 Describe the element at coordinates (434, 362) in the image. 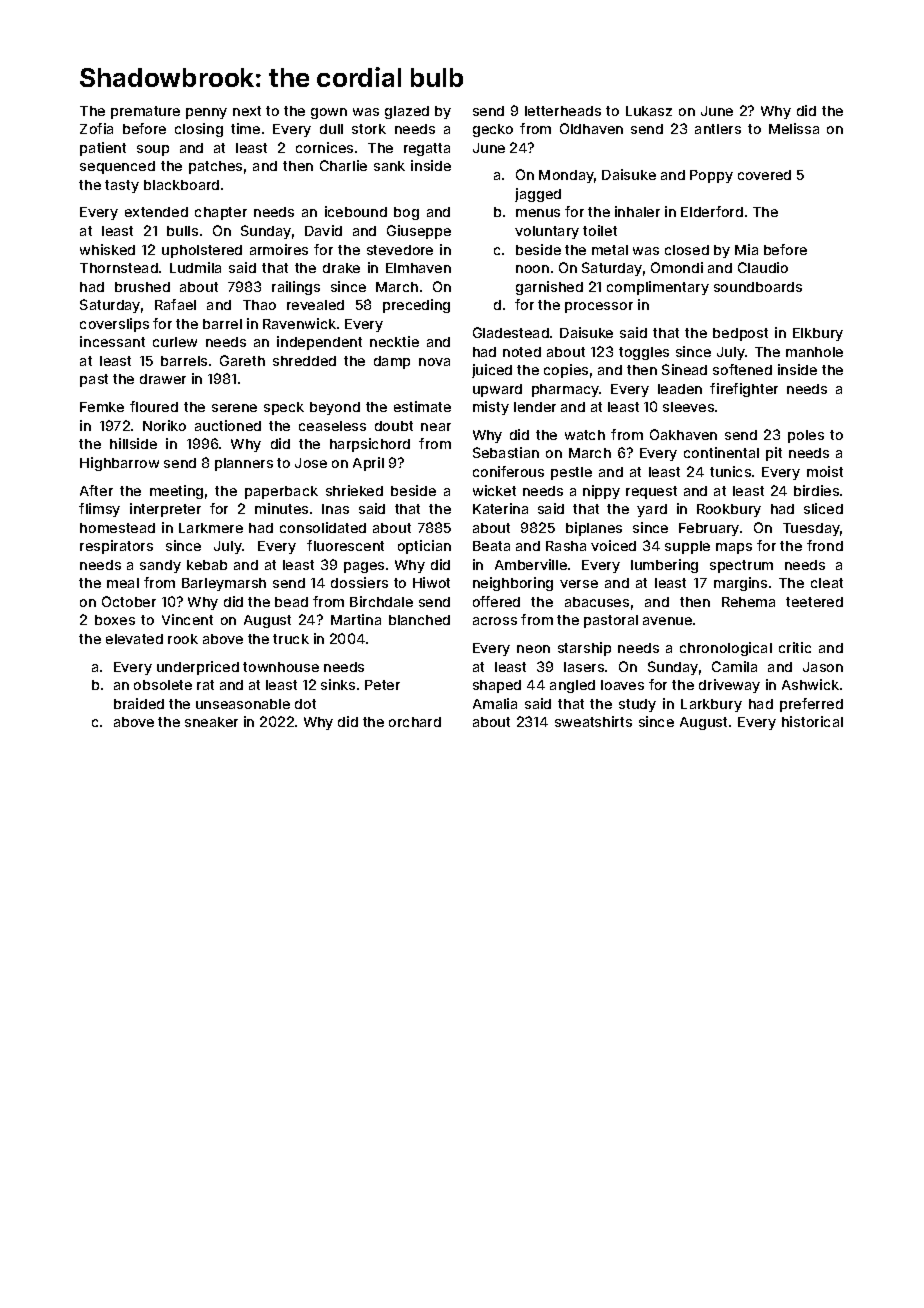

I see `nova` at that location.
